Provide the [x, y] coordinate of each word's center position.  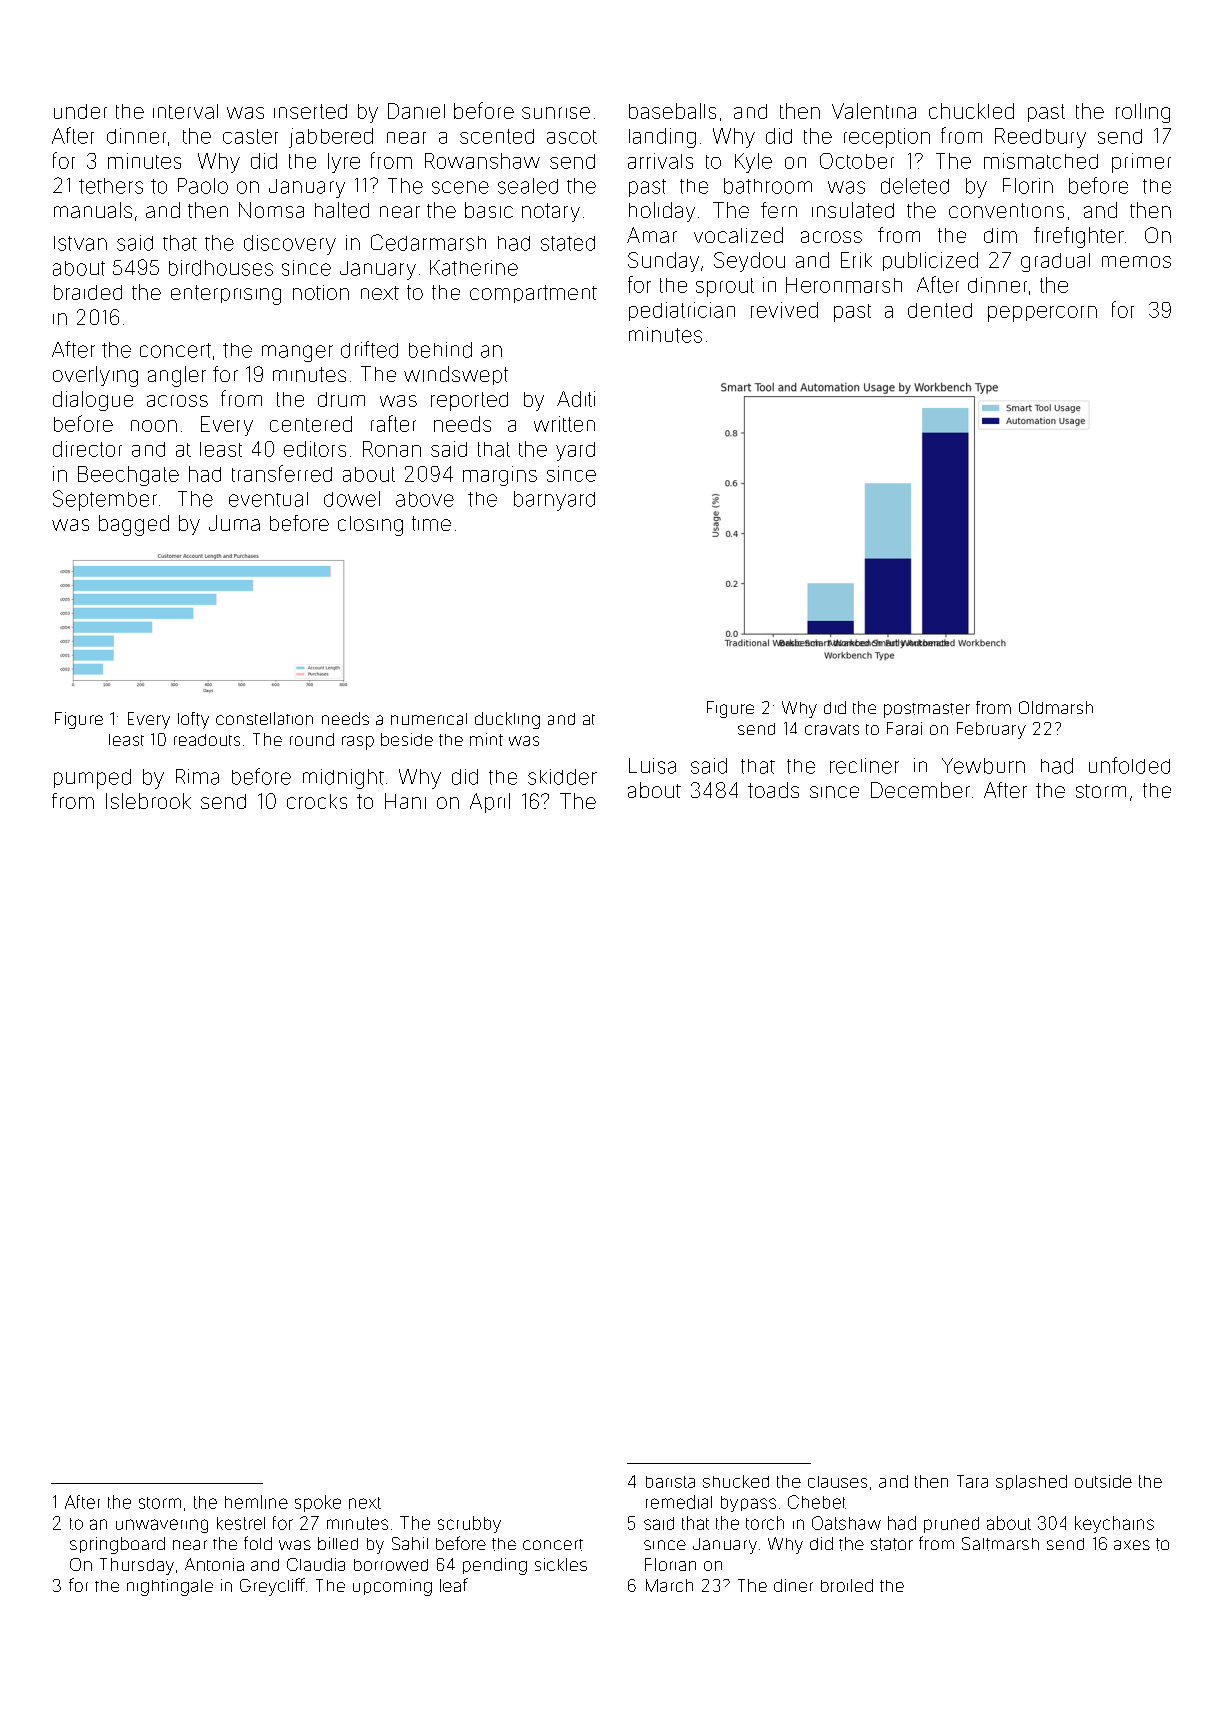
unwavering [162, 1526]
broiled [847, 1585]
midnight [343, 779]
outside [1103, 1481]
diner [793, 1585]
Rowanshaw [482, 161]
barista [670, 1482]
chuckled [971, 111]
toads [773, 790]
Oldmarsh [1056, 707]
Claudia [316, 1564]
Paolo [203, 186]
